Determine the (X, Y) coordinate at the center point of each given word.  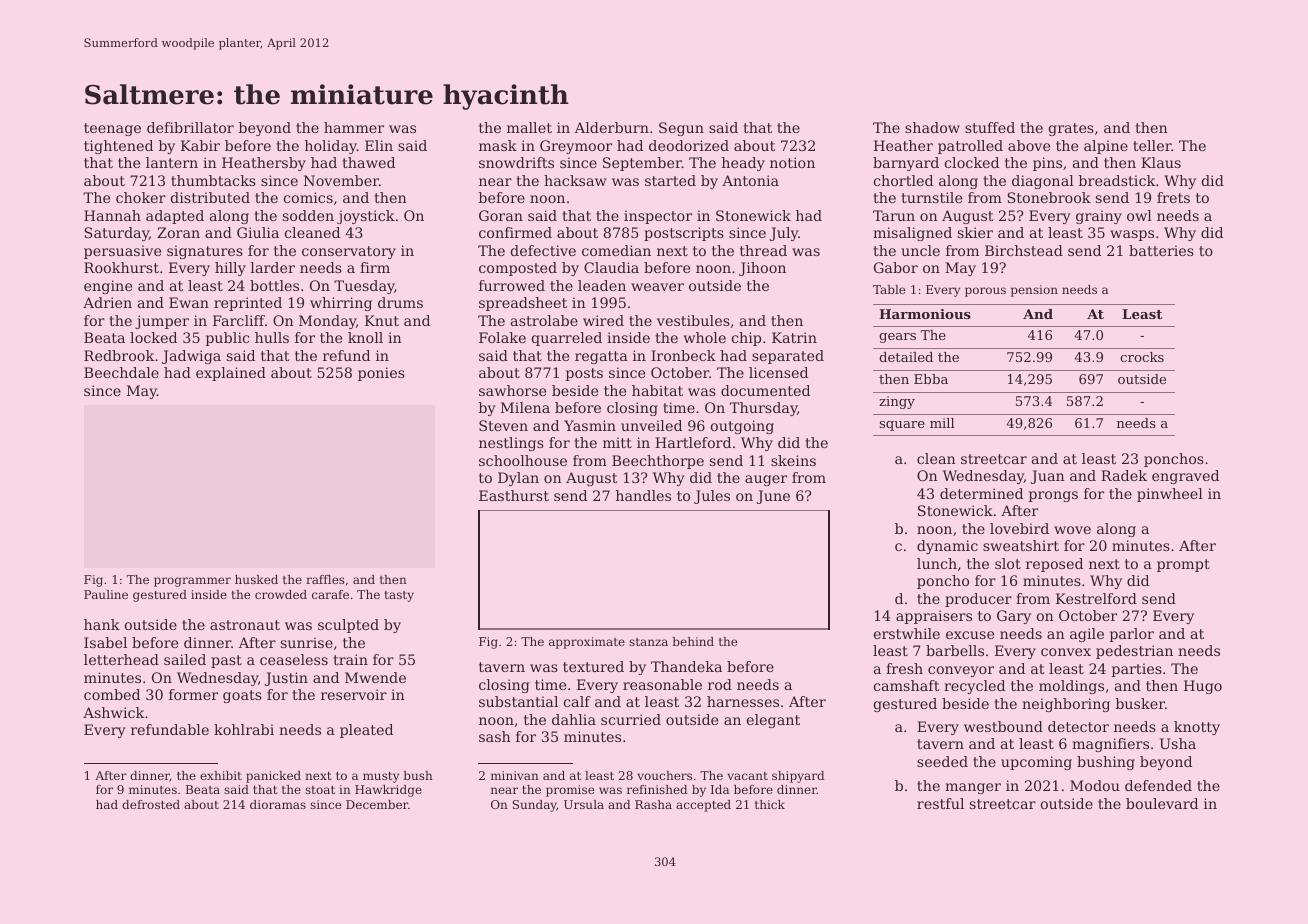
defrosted (151, 804)
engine (108, 287)
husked (256, 579)
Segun (681, 129)
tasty (399, 596)
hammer (354, 127)
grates (1071, 129)
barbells (955, 650)
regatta (601, 357)
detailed (906, 357)
